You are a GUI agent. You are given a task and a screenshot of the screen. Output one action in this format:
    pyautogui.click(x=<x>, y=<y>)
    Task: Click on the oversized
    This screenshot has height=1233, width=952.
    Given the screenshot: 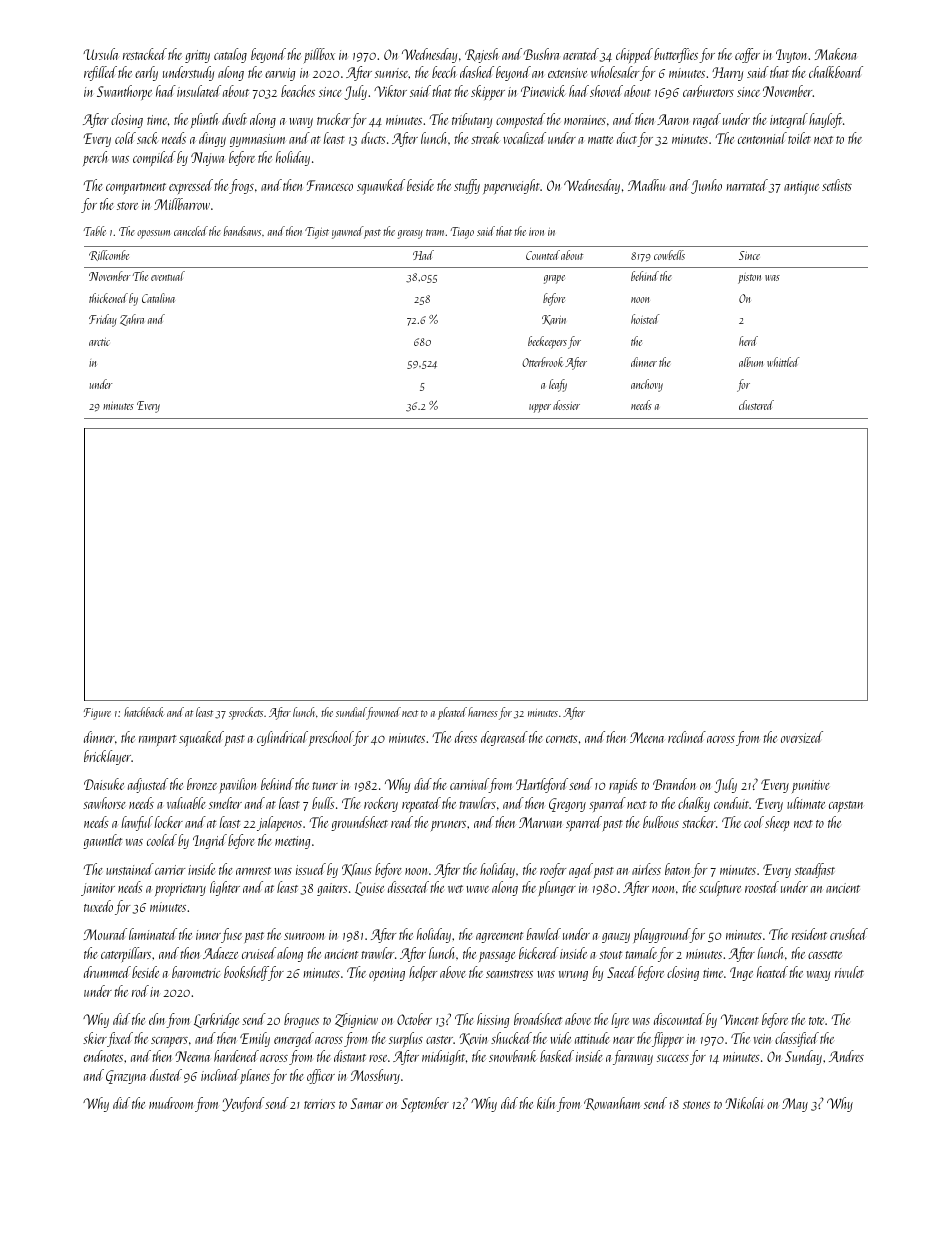 What is the action you would take?
    pyautogui.click(x=802, y=737)
